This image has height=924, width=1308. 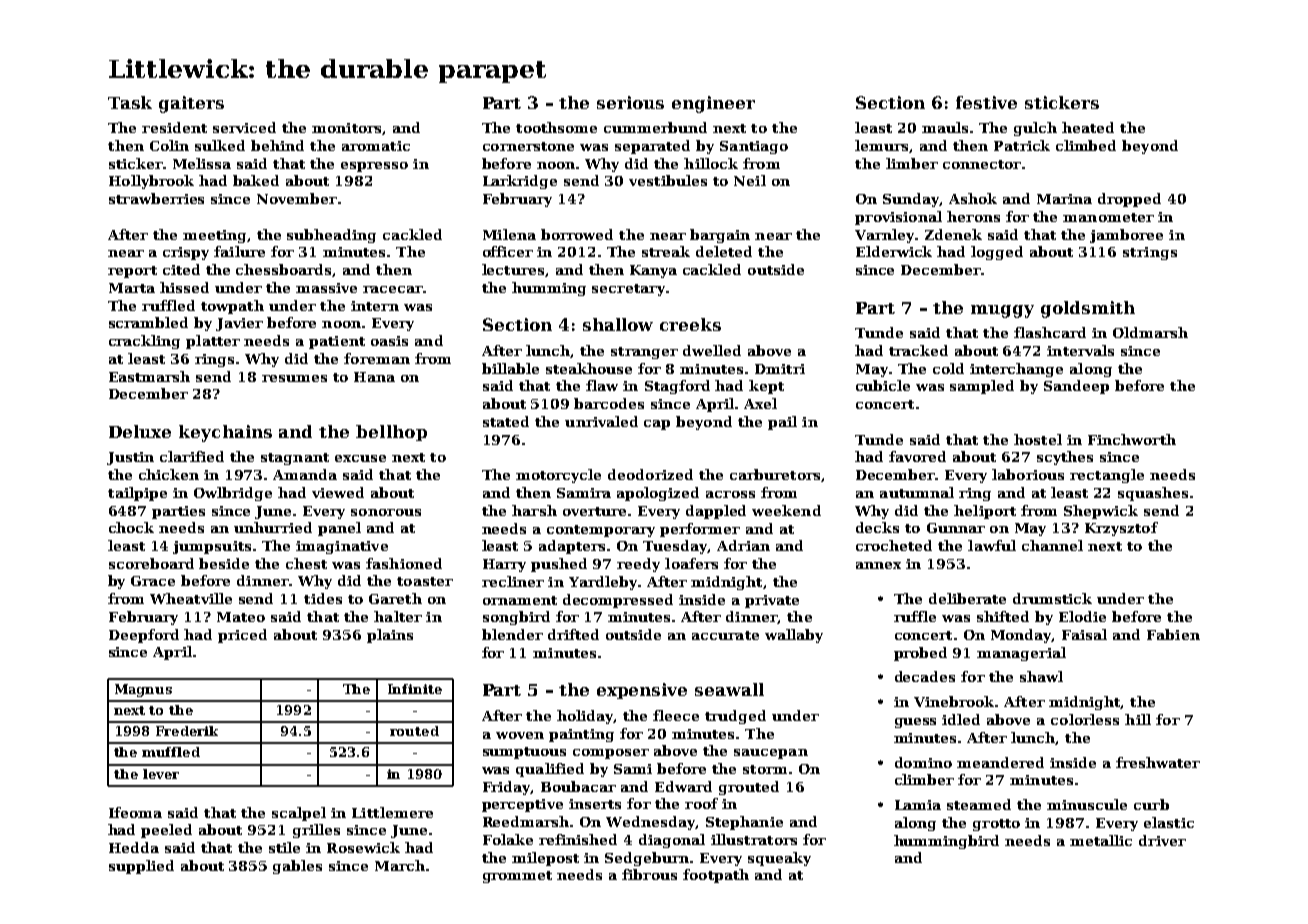 I want to click on wallaby, so click(x=794, y=636).
